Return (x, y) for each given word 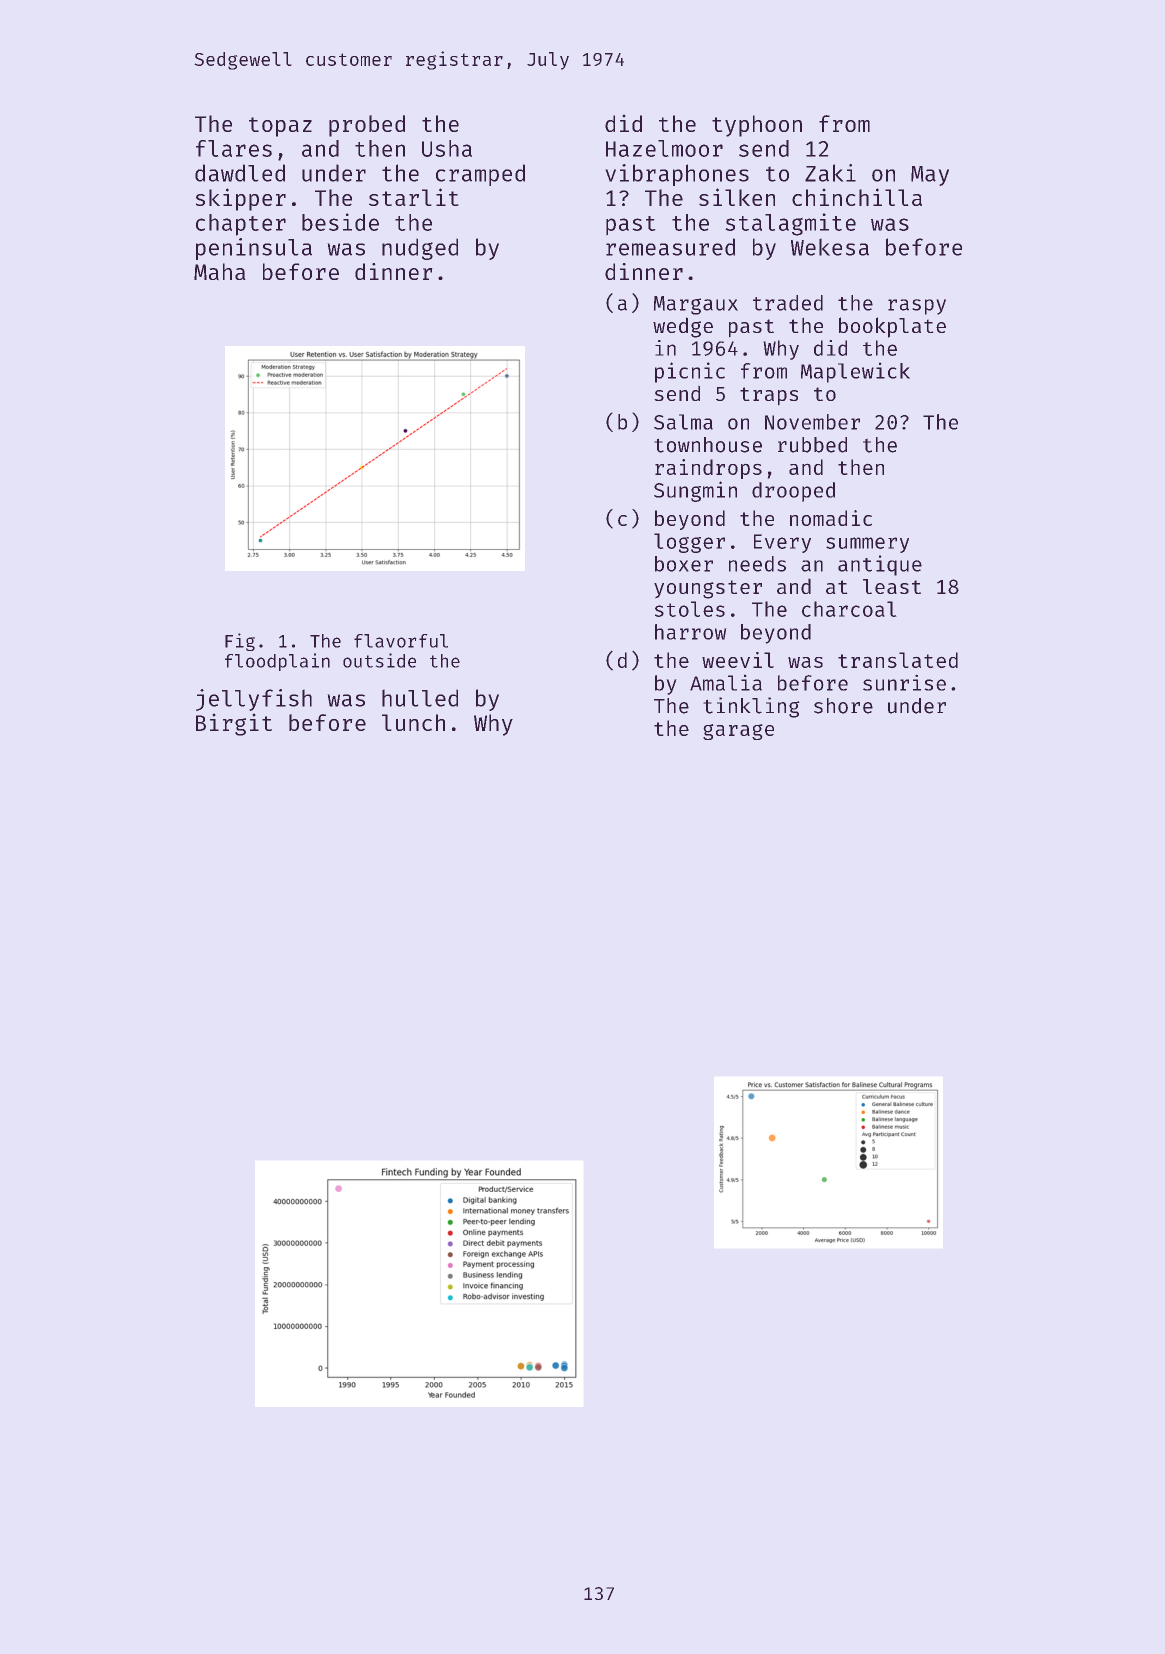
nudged (420, 249)
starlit (414, 197)
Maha (220, 272)
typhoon (757, 126)
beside (340, 222)
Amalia (726, 682)
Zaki (830, 173)
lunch (413, 722)
